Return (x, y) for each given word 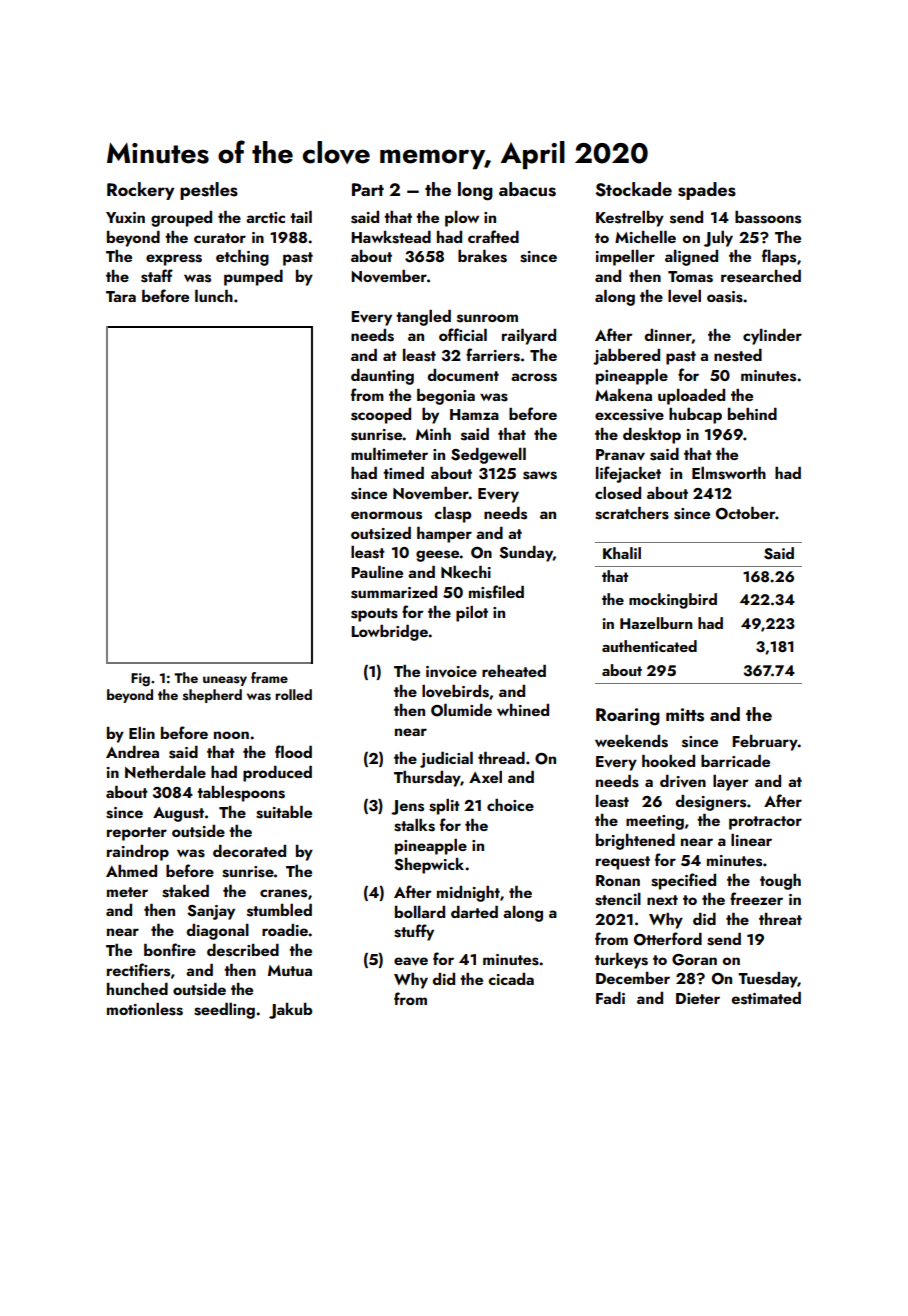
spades (707, 191)
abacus (527, 189)
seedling (224, 1011)
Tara (121, 296)
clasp (452, 515)
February (765, 743)
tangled (423, 318)
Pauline (377, 572)
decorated (249, 851)
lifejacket (628, 474)
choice (510, 805)
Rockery (140, 191)
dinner (668, 336)
